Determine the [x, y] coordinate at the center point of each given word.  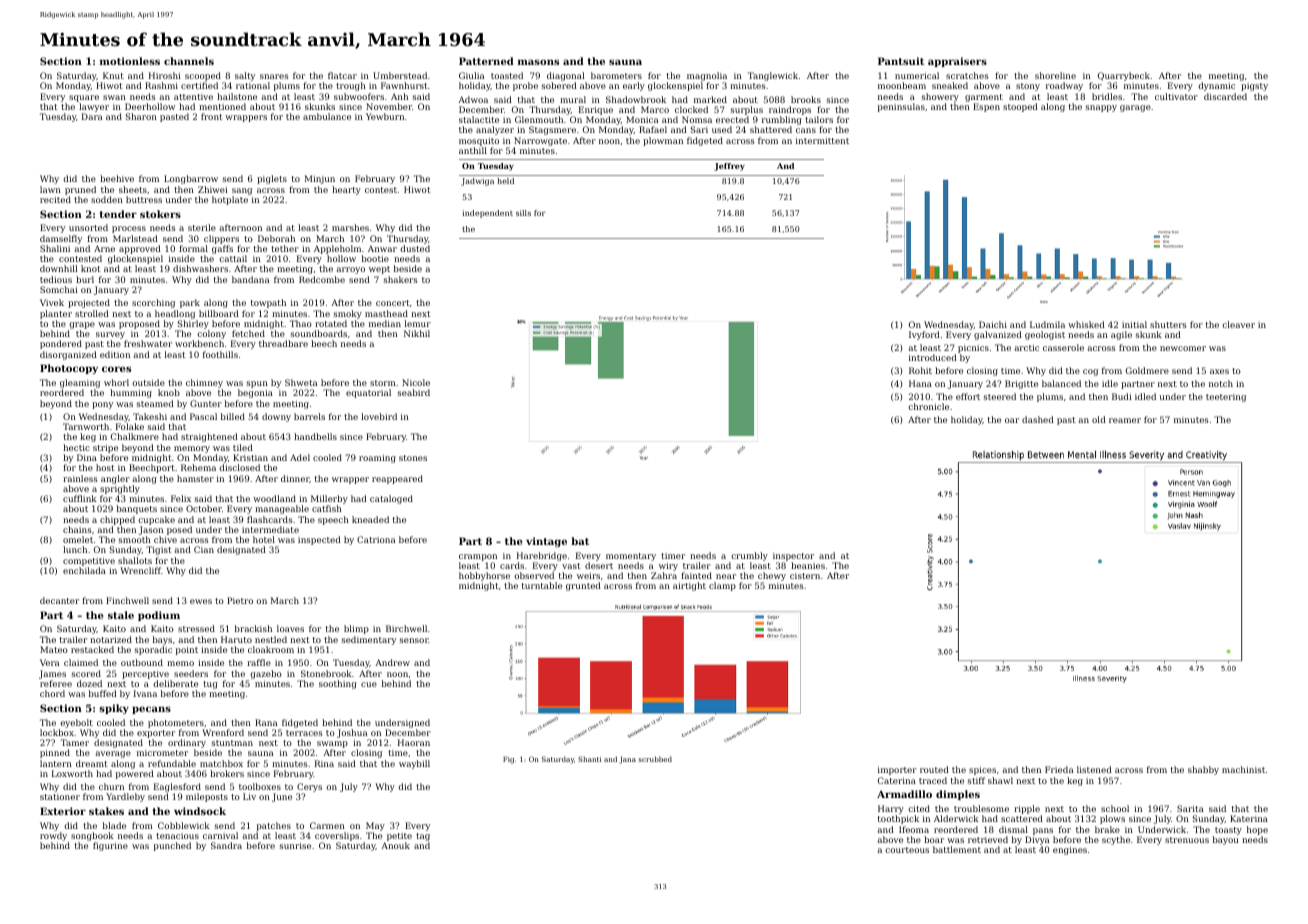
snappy [1101, 108]
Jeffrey [729, 167]
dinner [295, 478]
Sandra [226, 845]
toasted [507, 75]
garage [1135, 108]
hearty [346, 190]
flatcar [342, 75]
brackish [253, 628]
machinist [1243, 769]
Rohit [920, 370]
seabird [414, 392]
